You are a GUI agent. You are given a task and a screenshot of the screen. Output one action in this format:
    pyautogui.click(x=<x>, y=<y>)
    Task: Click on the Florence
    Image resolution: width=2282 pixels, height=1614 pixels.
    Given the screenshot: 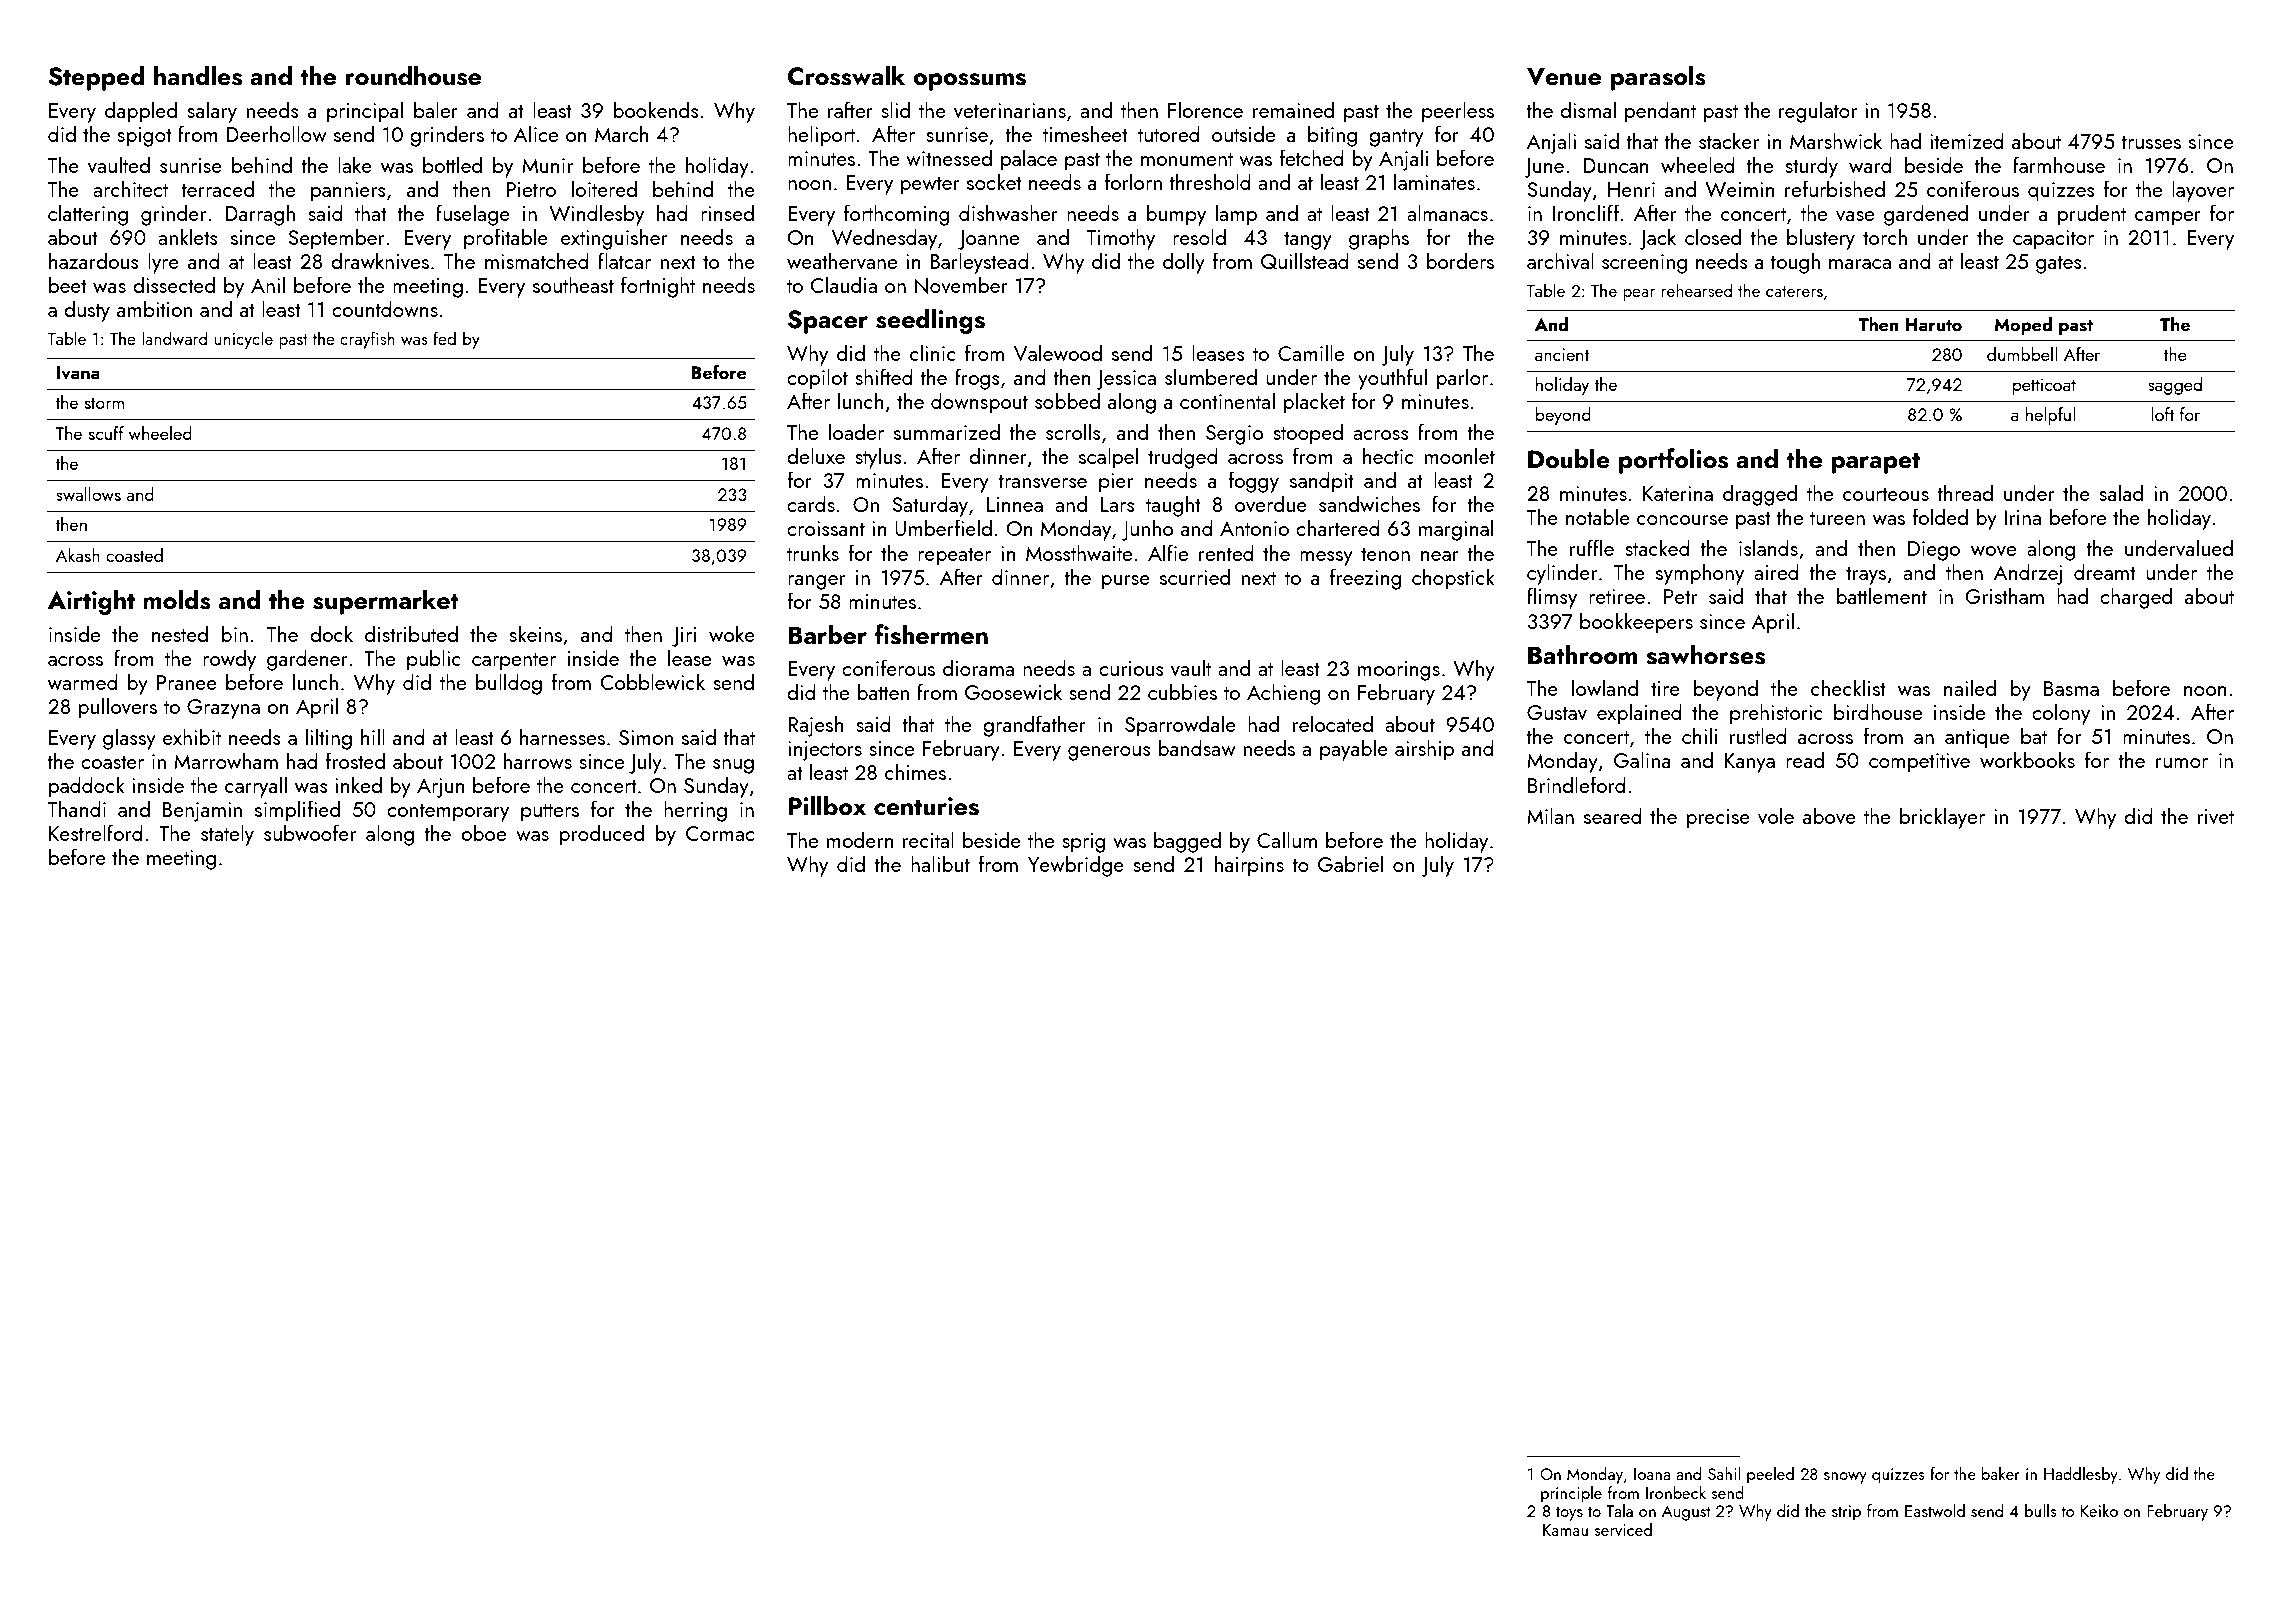 What is the action you would take?
    pyautogui.click(x=1205, y=109)
